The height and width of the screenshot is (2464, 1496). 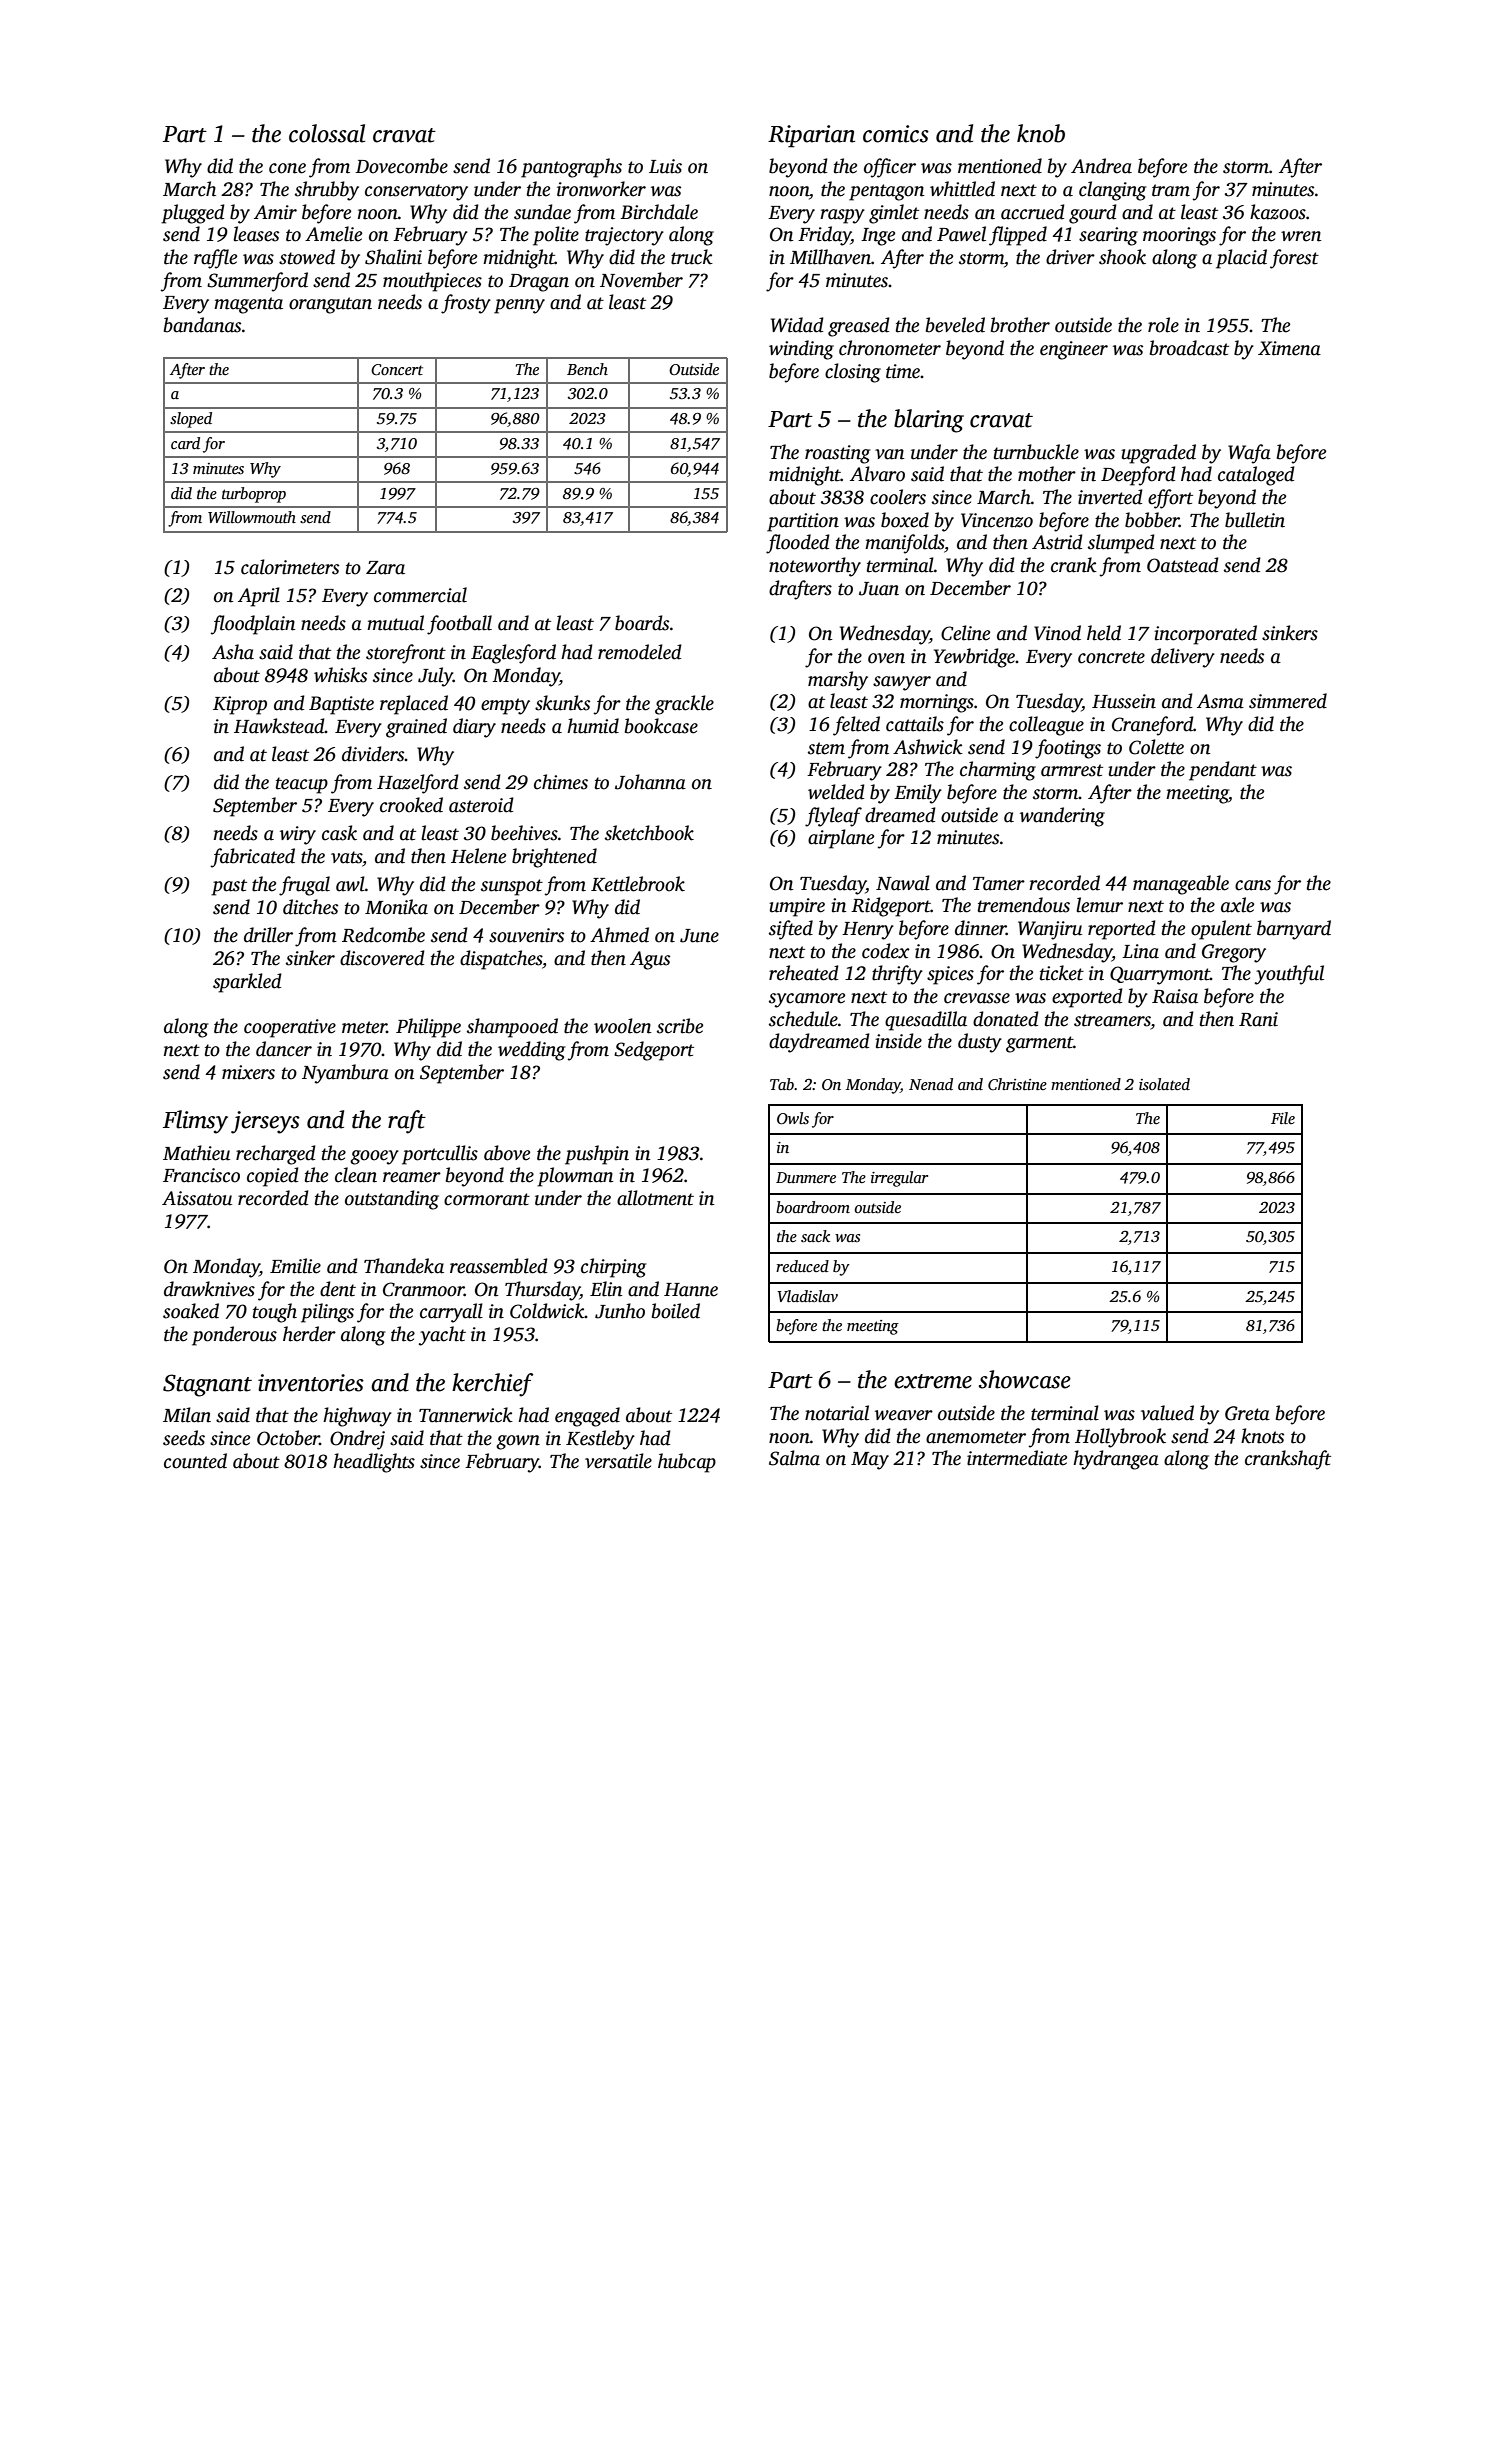 I want to click on flooded, so click(x=798, y=544).
